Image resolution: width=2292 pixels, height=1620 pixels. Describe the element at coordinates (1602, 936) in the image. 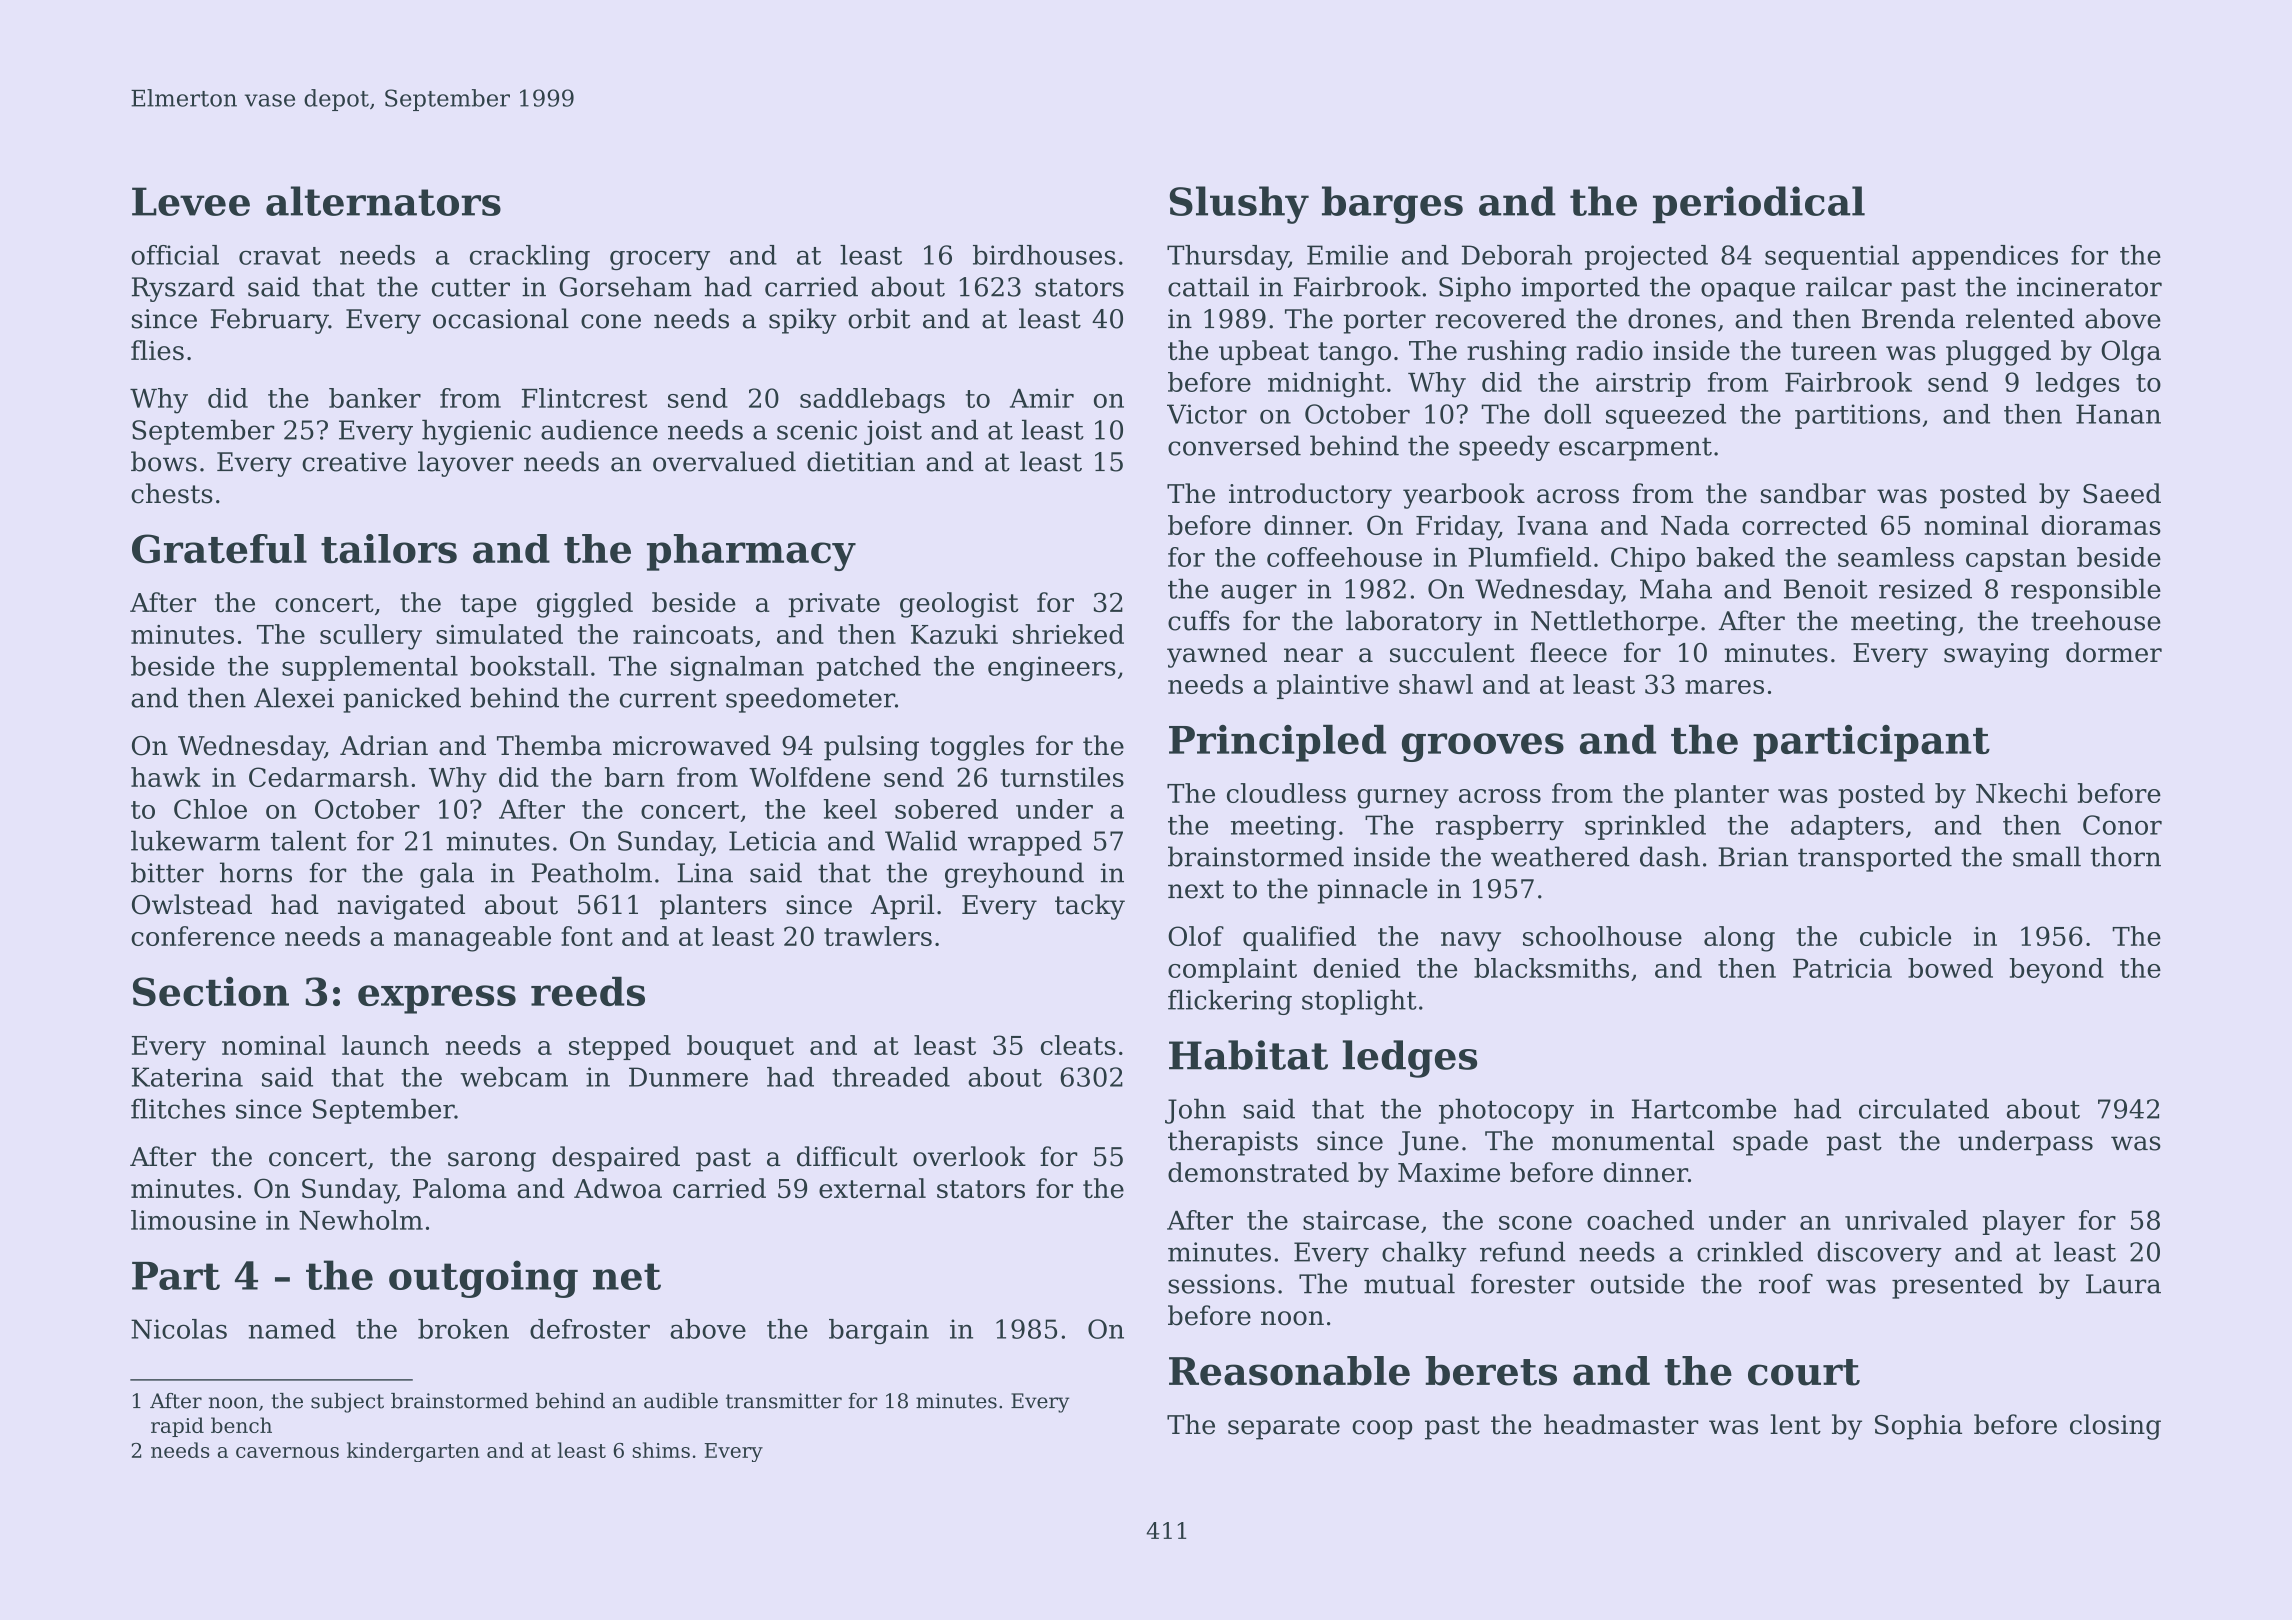

I see `schoolhouse` at that location.
